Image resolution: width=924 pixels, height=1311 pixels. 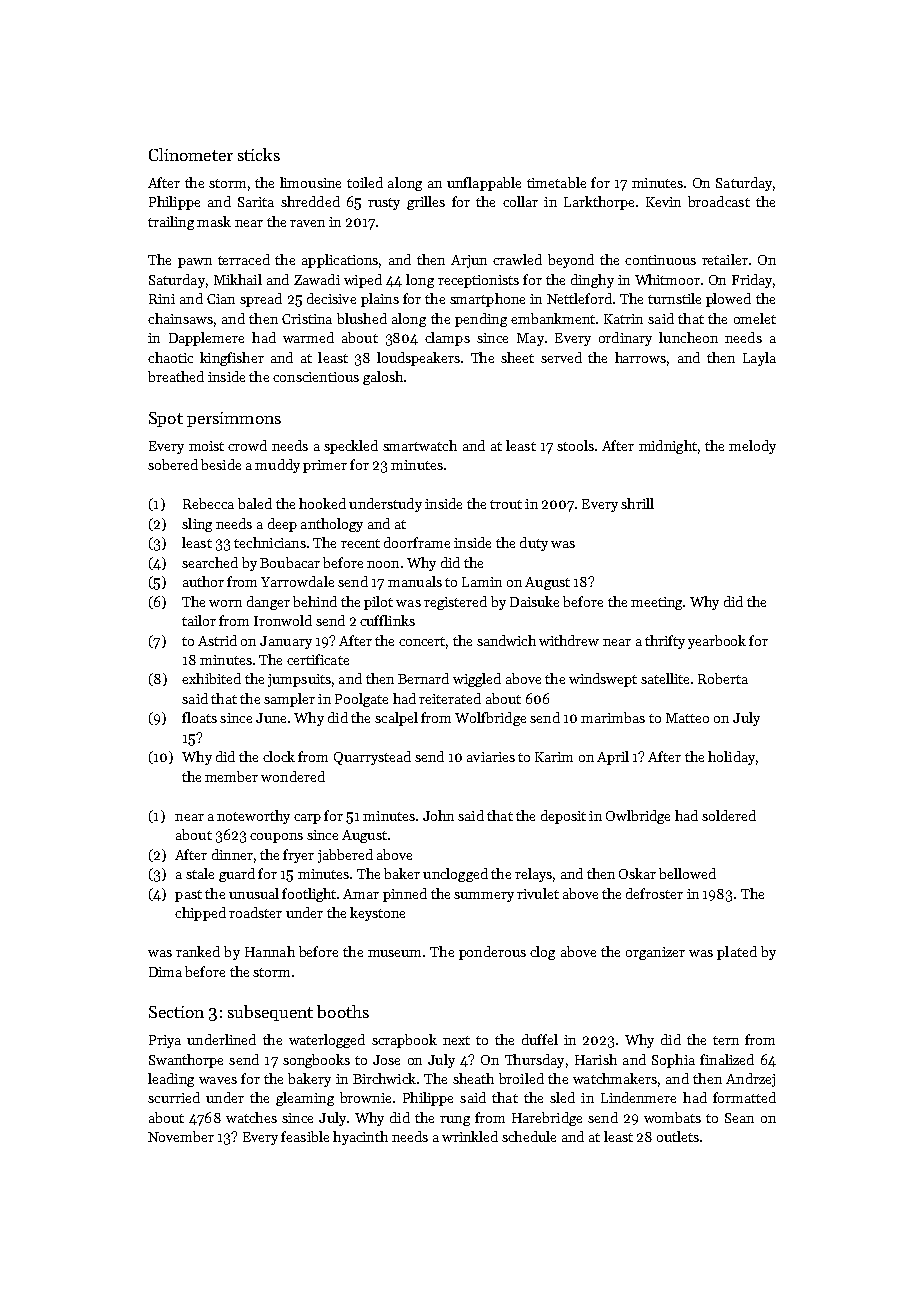 I want to click on Larkthorpe, so click(x=599, y=203).
